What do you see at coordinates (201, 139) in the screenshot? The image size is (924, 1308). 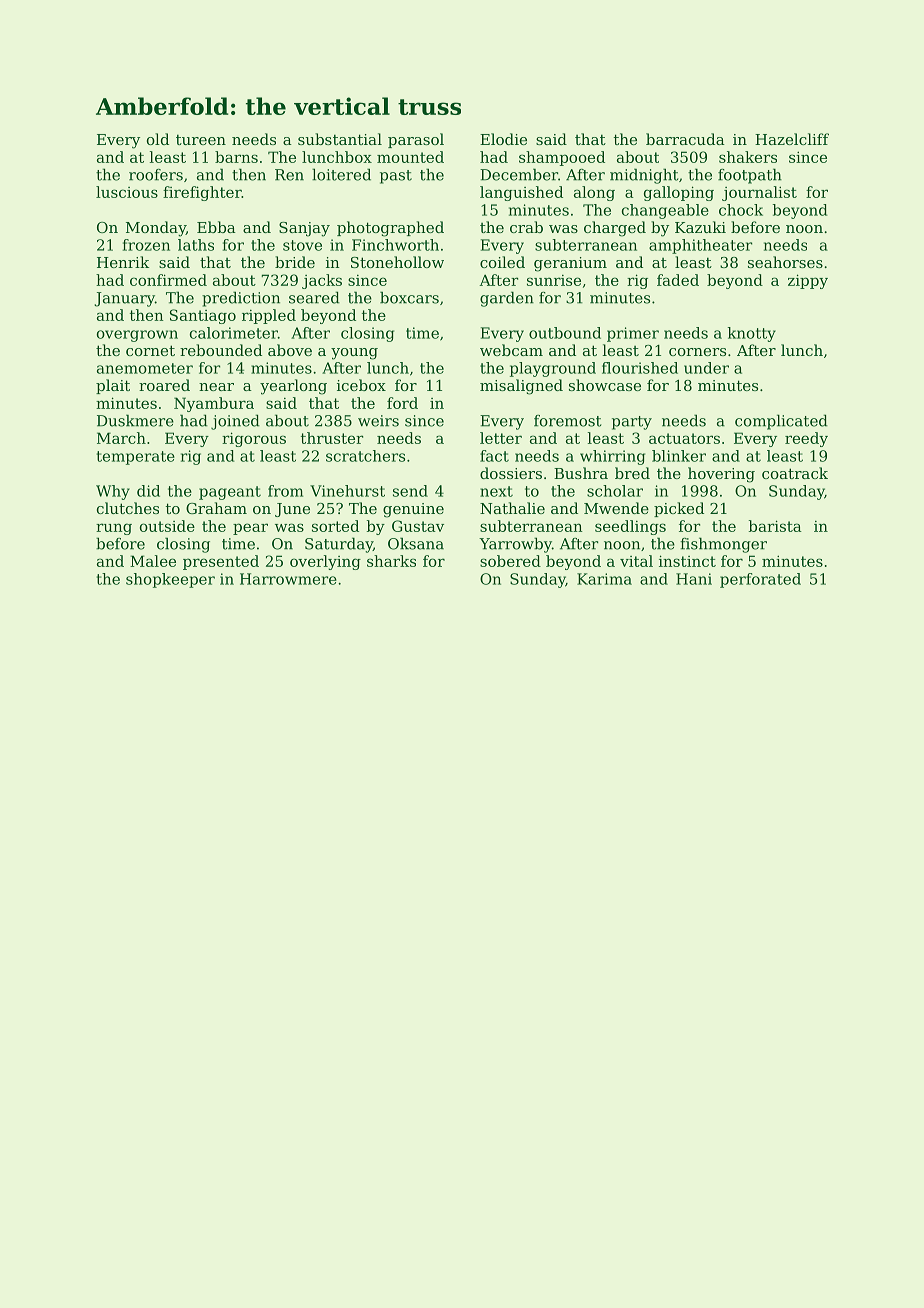 I see `tureen` at bounding box center [201, 139].
